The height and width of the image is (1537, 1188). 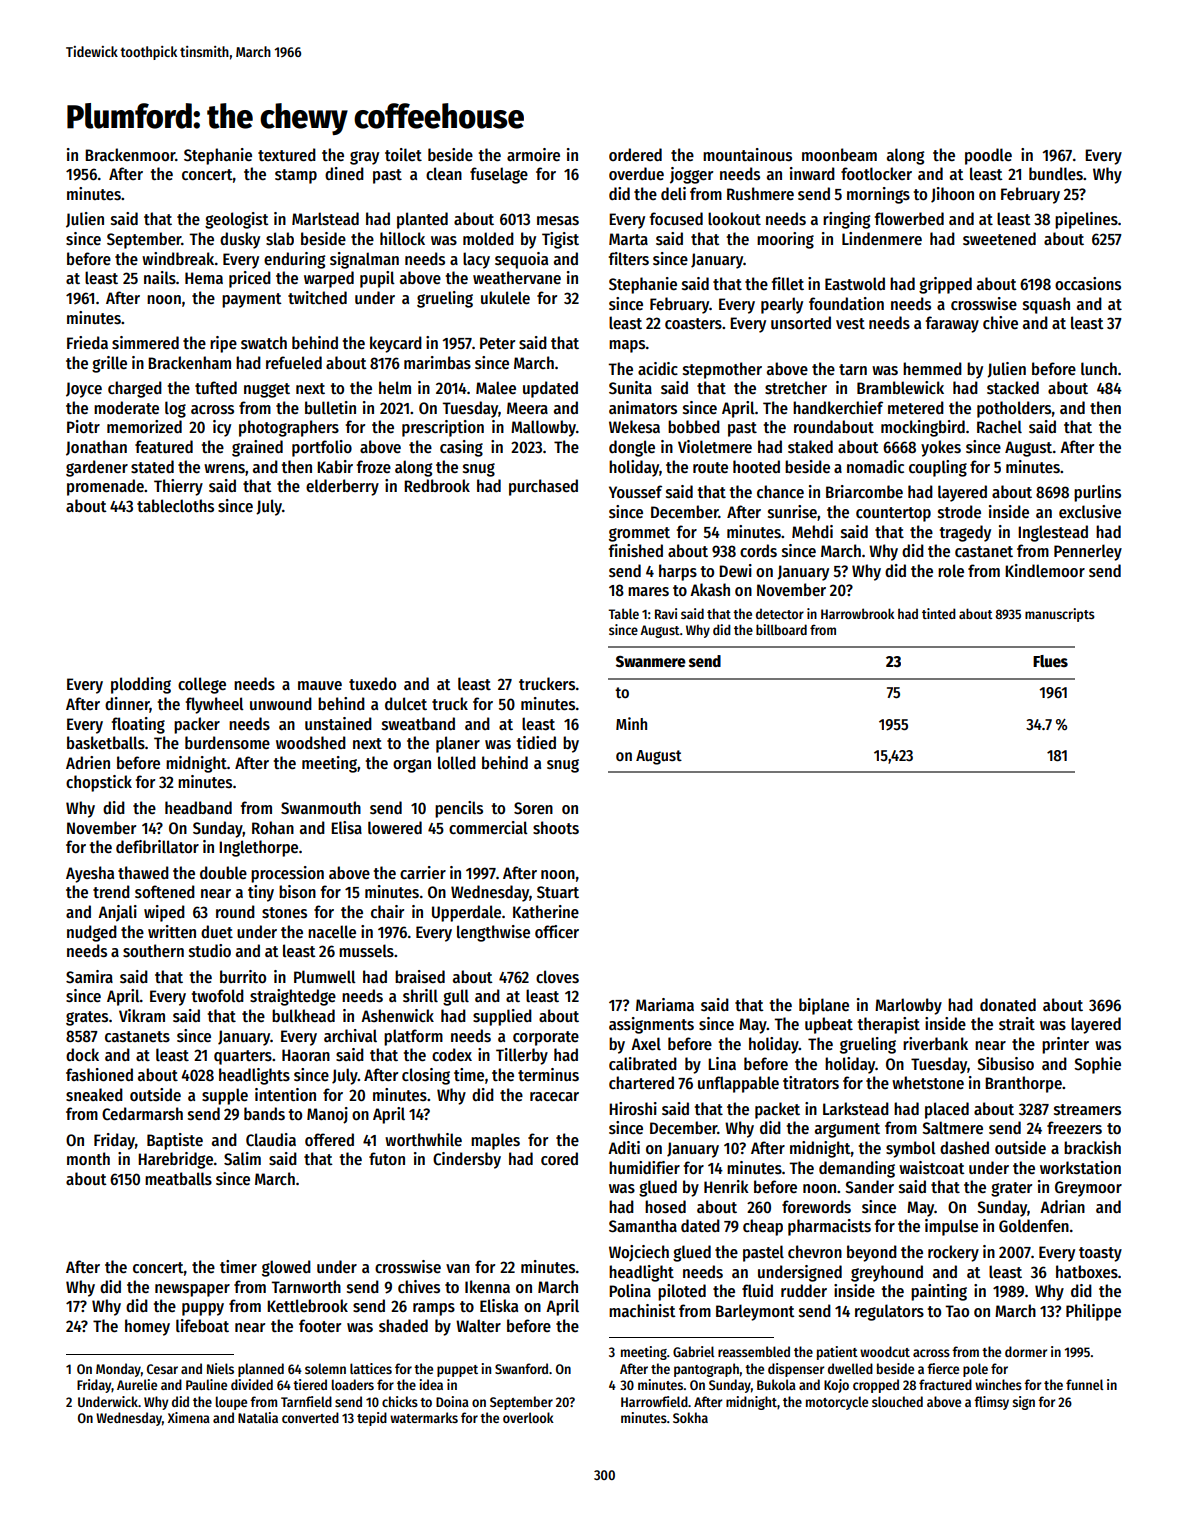 What do you see at coordinates (273, 827) in the image?
I see `Rohan` at bounding box center [273, 827].
